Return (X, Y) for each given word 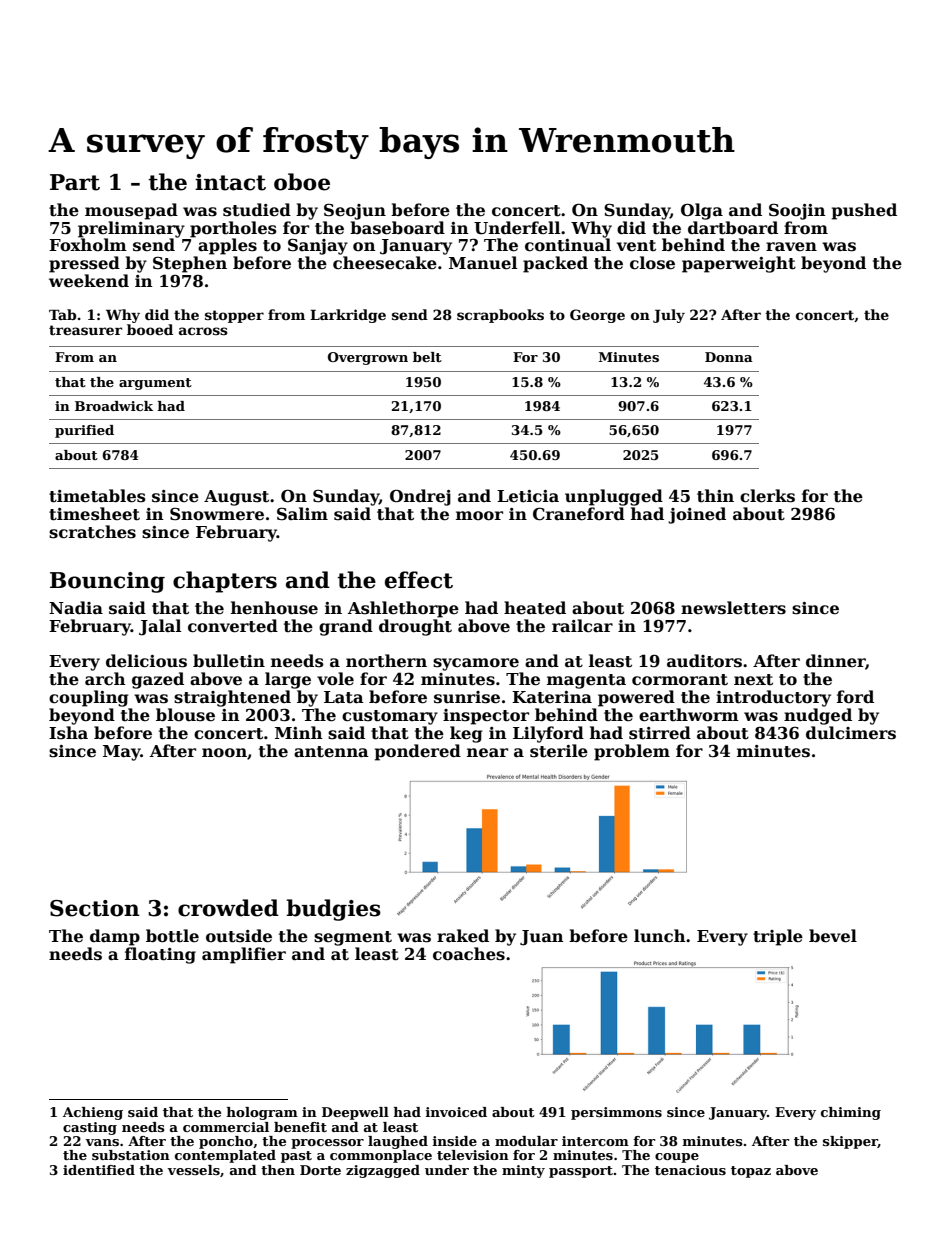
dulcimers (851, 733)
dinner (836, 662)
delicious (146, 661)
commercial (226, 1127)
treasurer (85, 330)
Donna (729, 357)
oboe (302, 182)
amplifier (244, 955)
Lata (344, 697)
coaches (469, 954)
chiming (851, 1113)
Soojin (797, 211)
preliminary (131, 229)
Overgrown (368, 358)
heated (535, 608)
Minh (299, 732)
